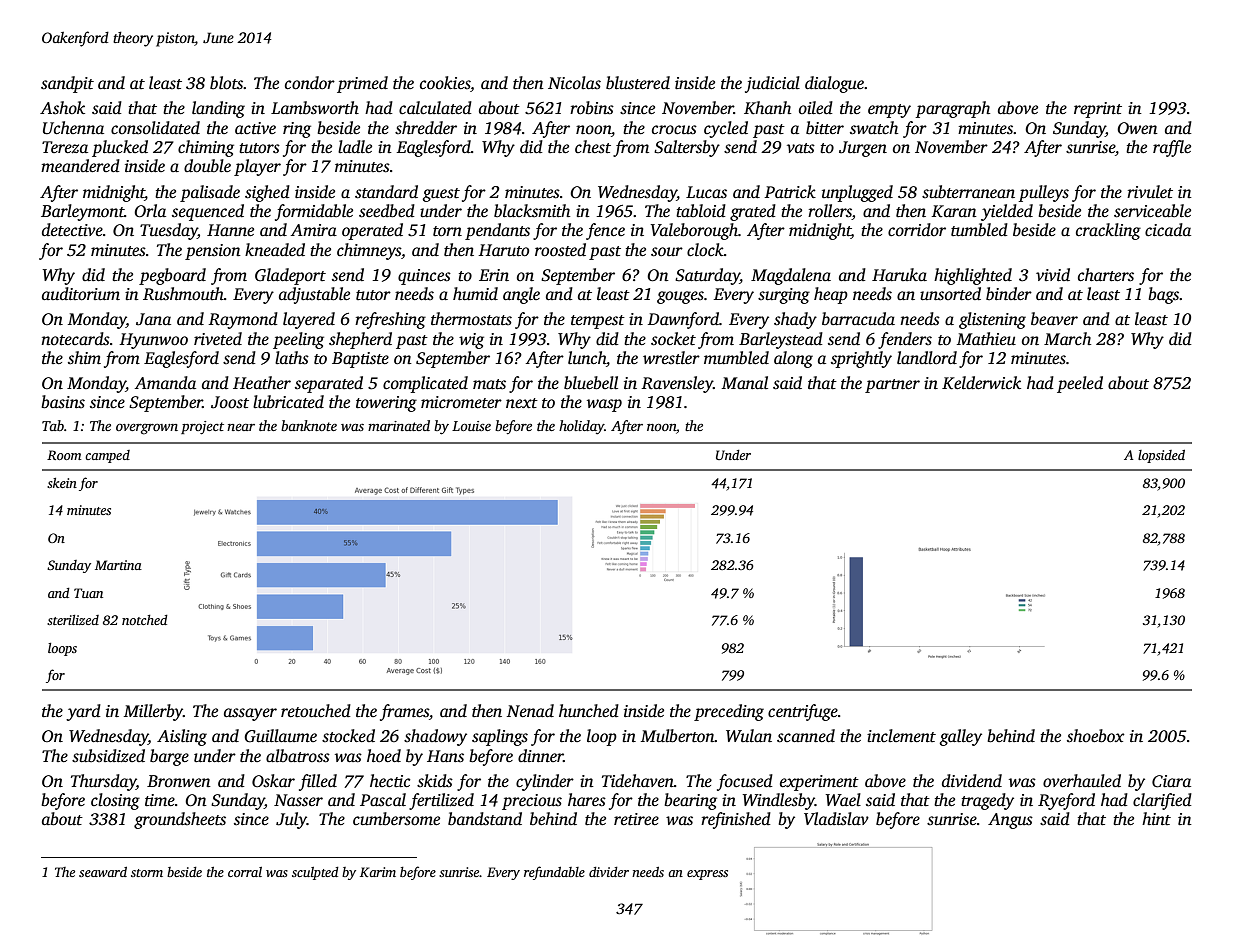 This document has width=1233, height=952. What do you see at coordinates (80, 166) in the document?
I see `meandered` at bounding box center [80, 166].
